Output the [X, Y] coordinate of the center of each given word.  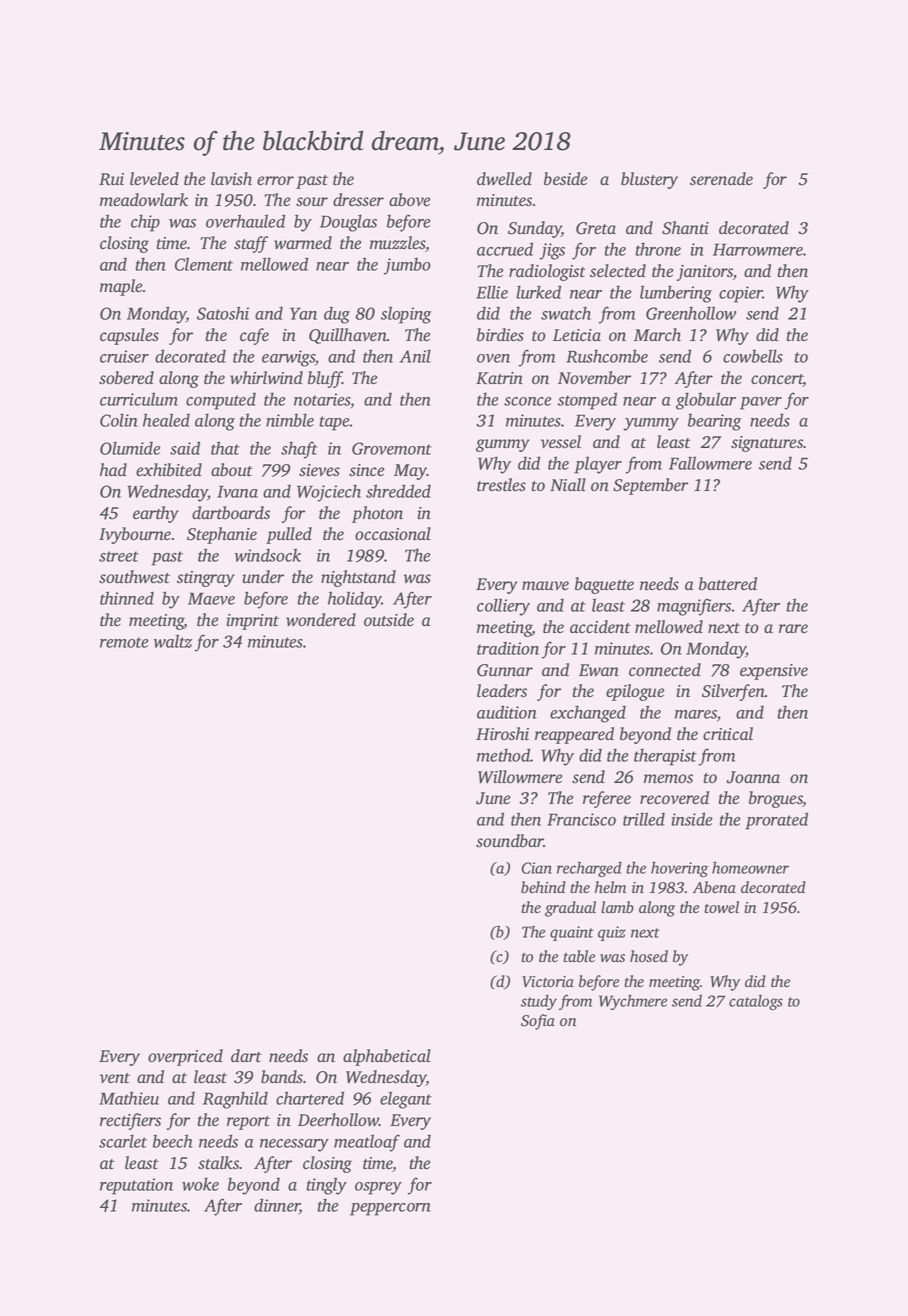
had [113, 469]
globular [706, 401]
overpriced [185, 1057]
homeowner [750, 867]
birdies [500, 335]
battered [728, 584]
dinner [277, 1206]
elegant [406, 1100]
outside [389, 620]
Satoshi [223, 313]
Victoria [548, 982]
